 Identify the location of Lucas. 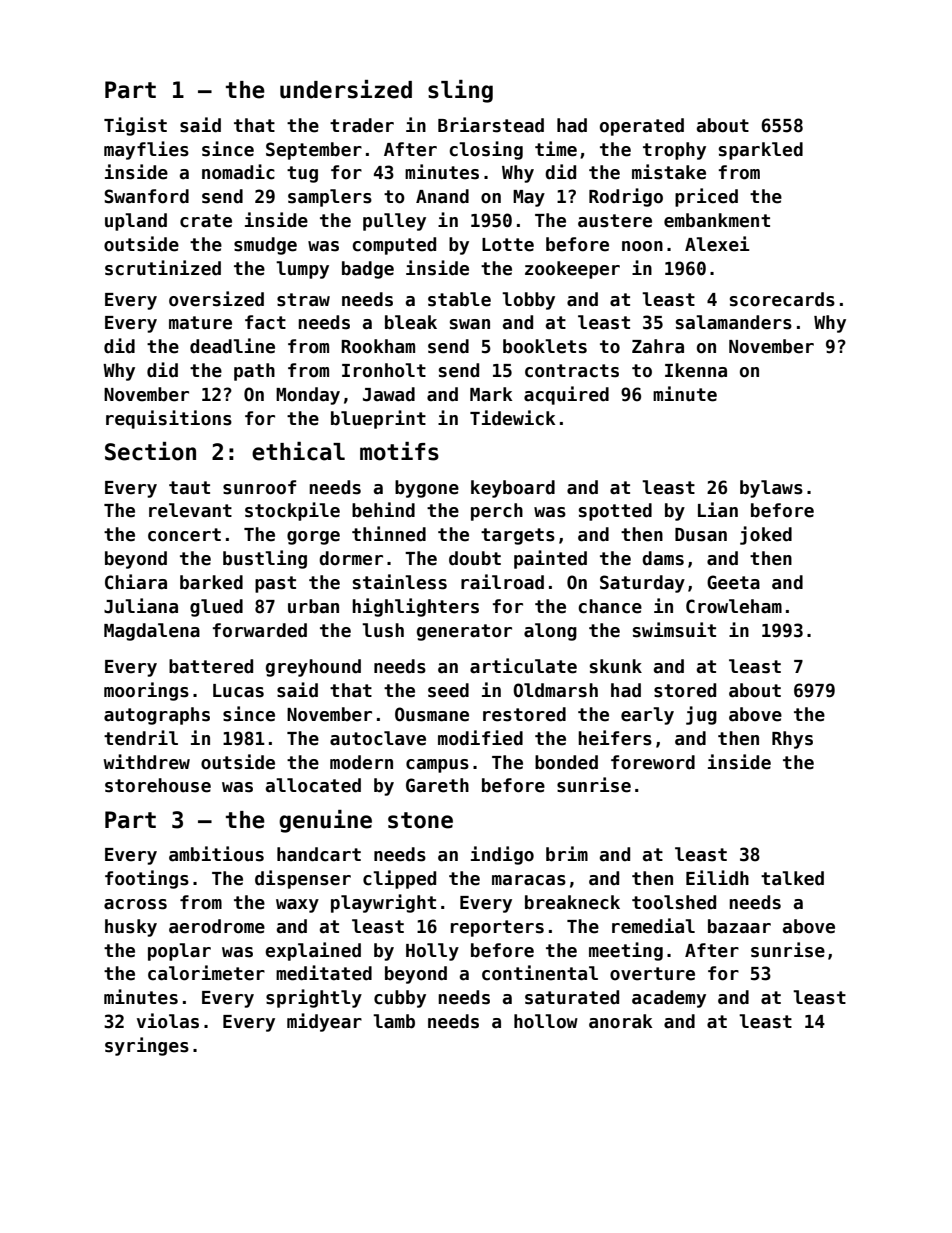
(238, 691).
